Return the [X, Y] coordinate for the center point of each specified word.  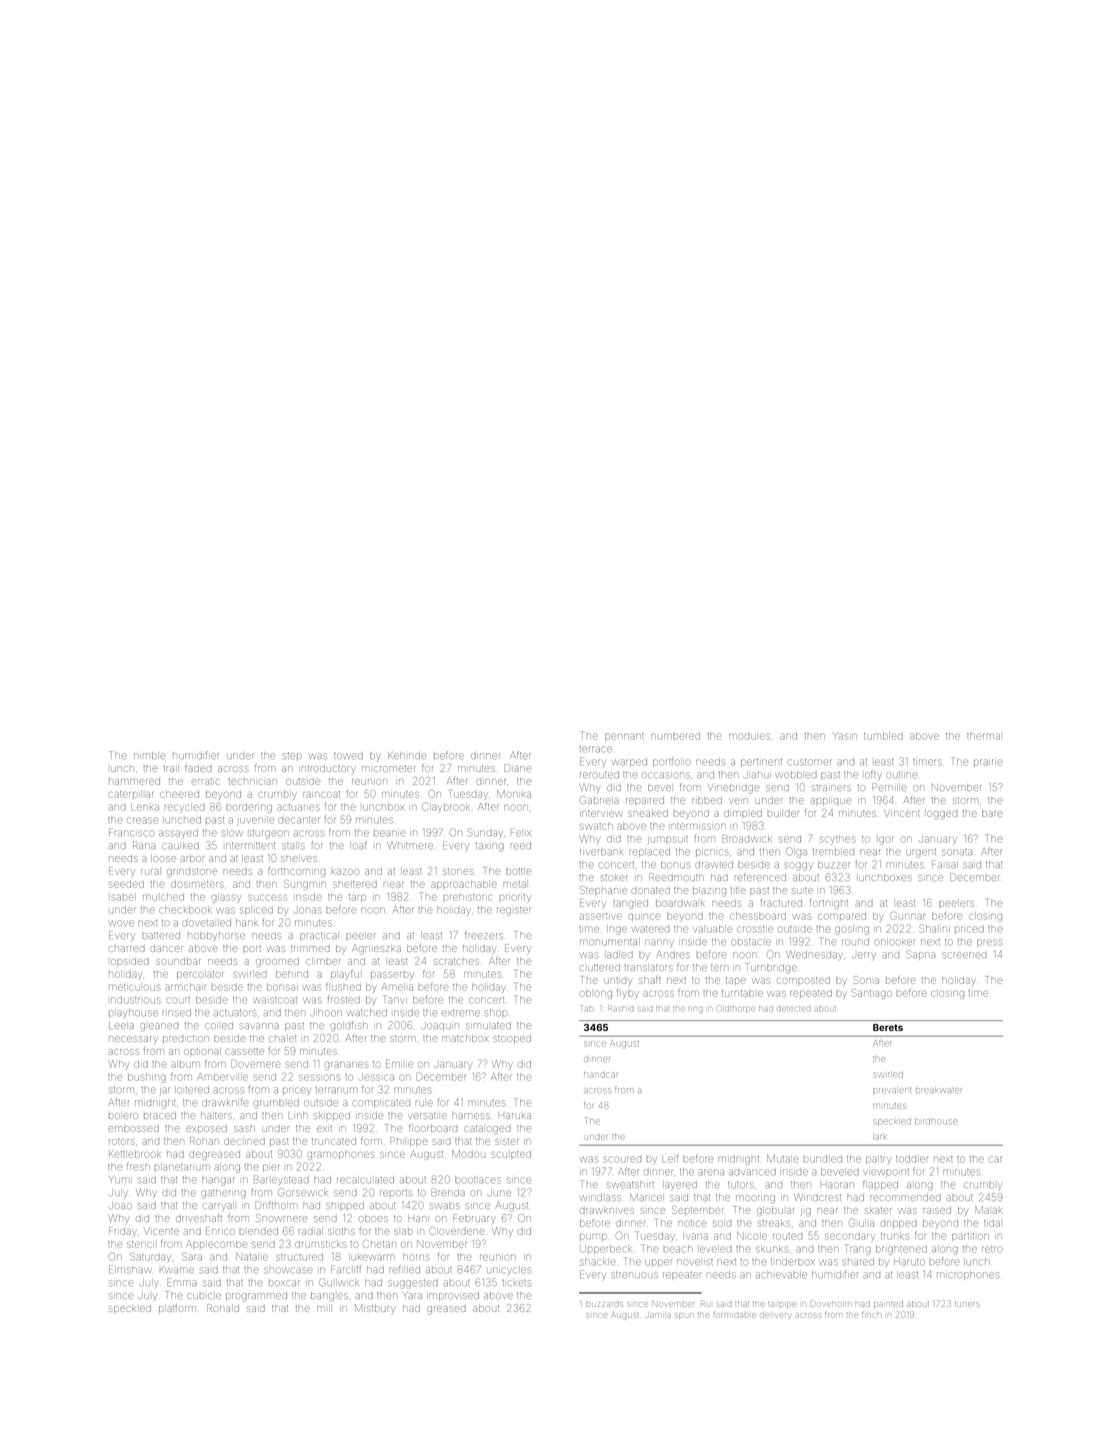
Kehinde [407, 756]
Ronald [223, 1308]
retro [992, 1249]
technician [253, 781]
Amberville [222, 1077]
